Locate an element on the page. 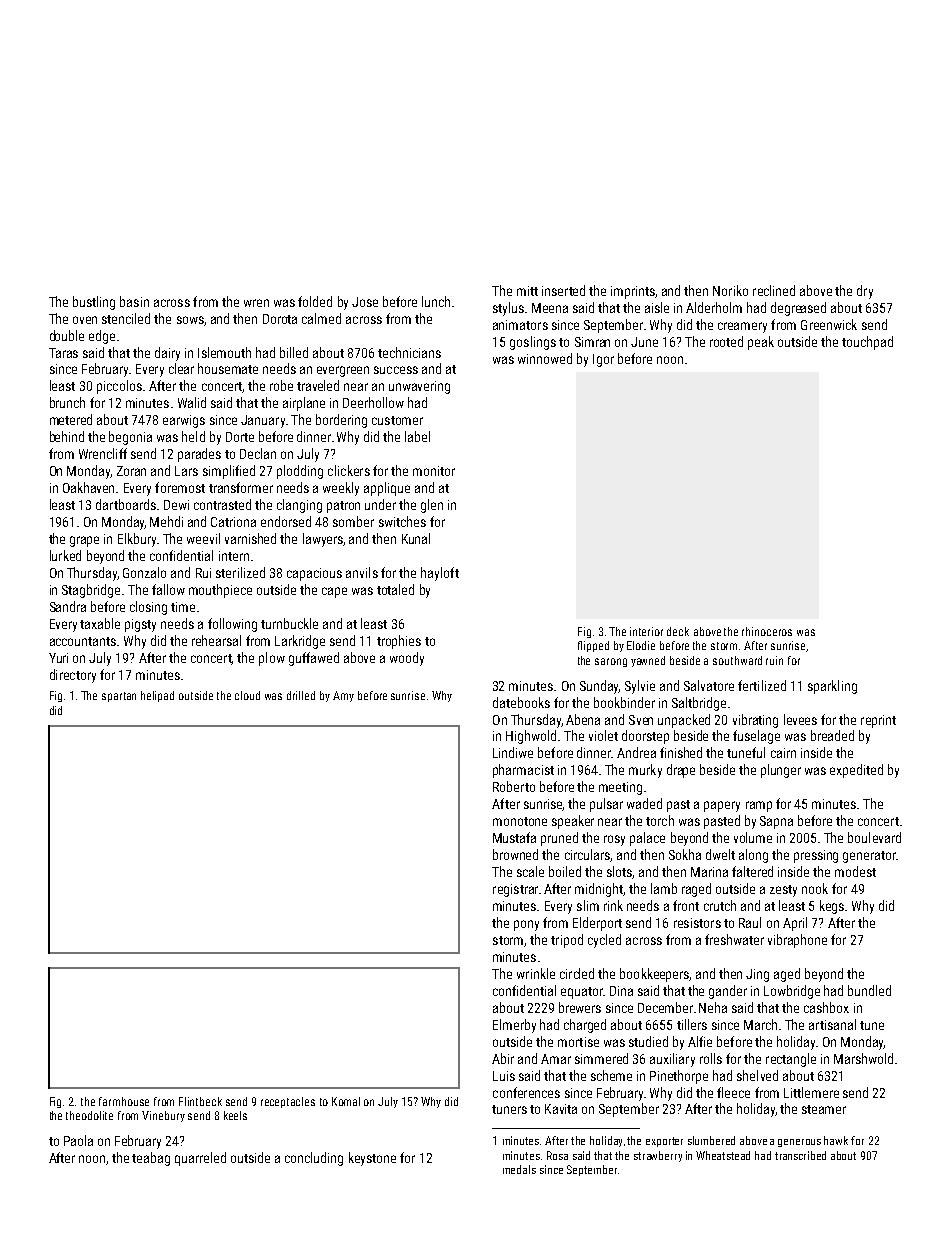 This image has height=1233, width=952. farmhouse is located at coordinates (124, 1101).
